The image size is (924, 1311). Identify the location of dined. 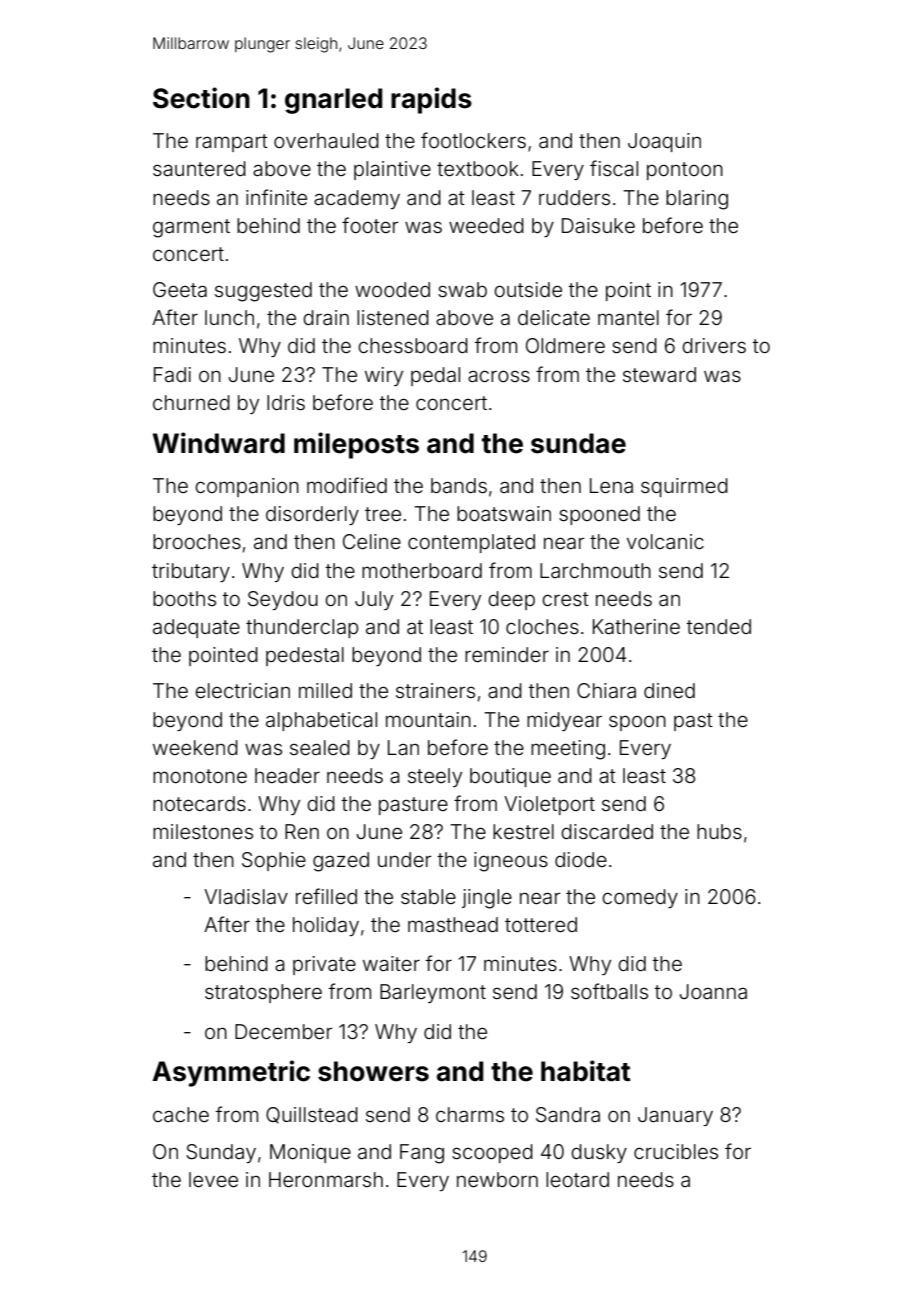
(669, 690).
